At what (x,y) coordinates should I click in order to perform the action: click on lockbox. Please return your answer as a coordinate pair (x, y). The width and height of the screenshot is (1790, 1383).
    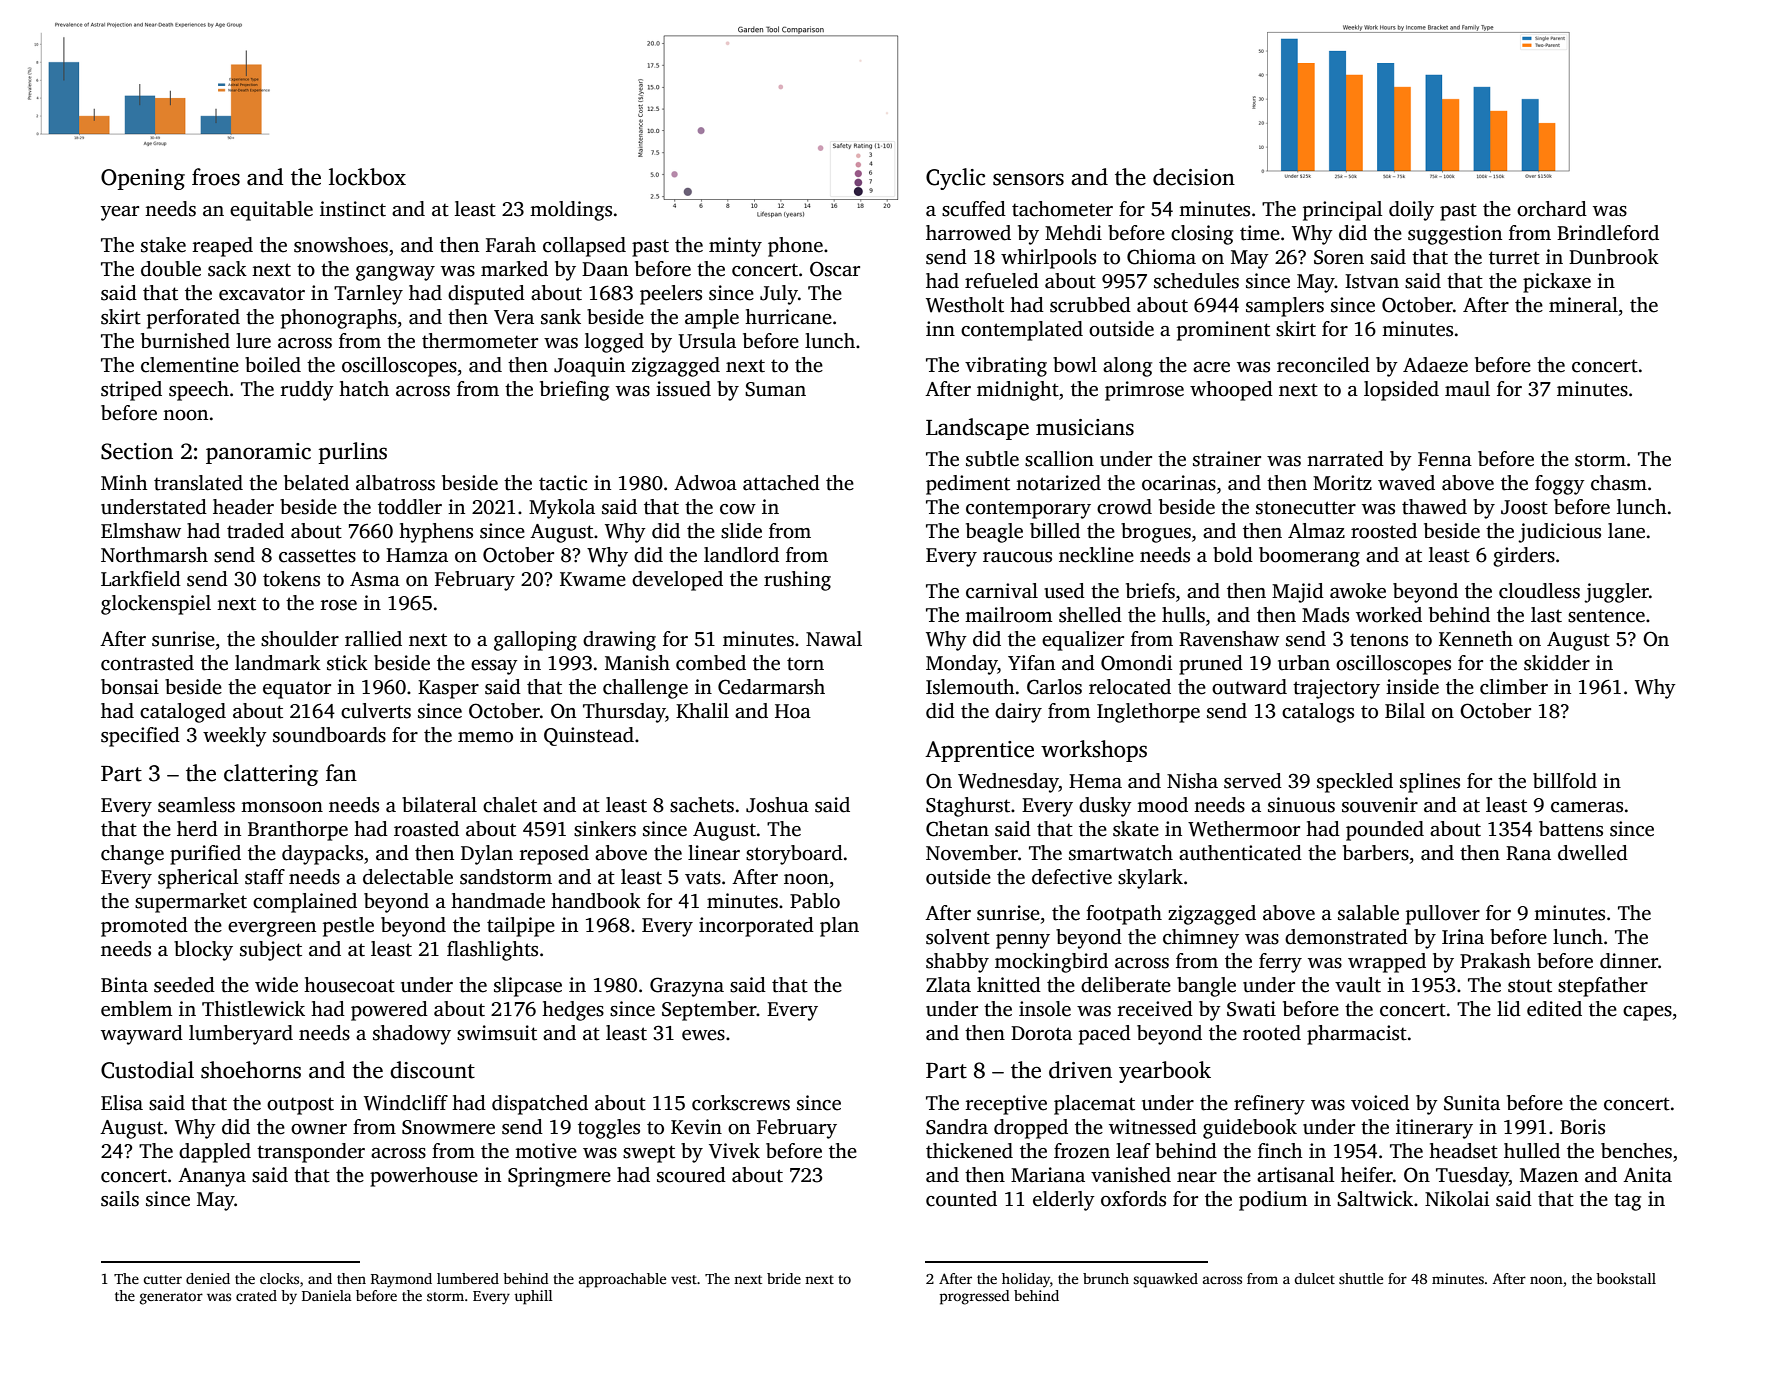
    Looking at the image, I should click on (367, 177).
